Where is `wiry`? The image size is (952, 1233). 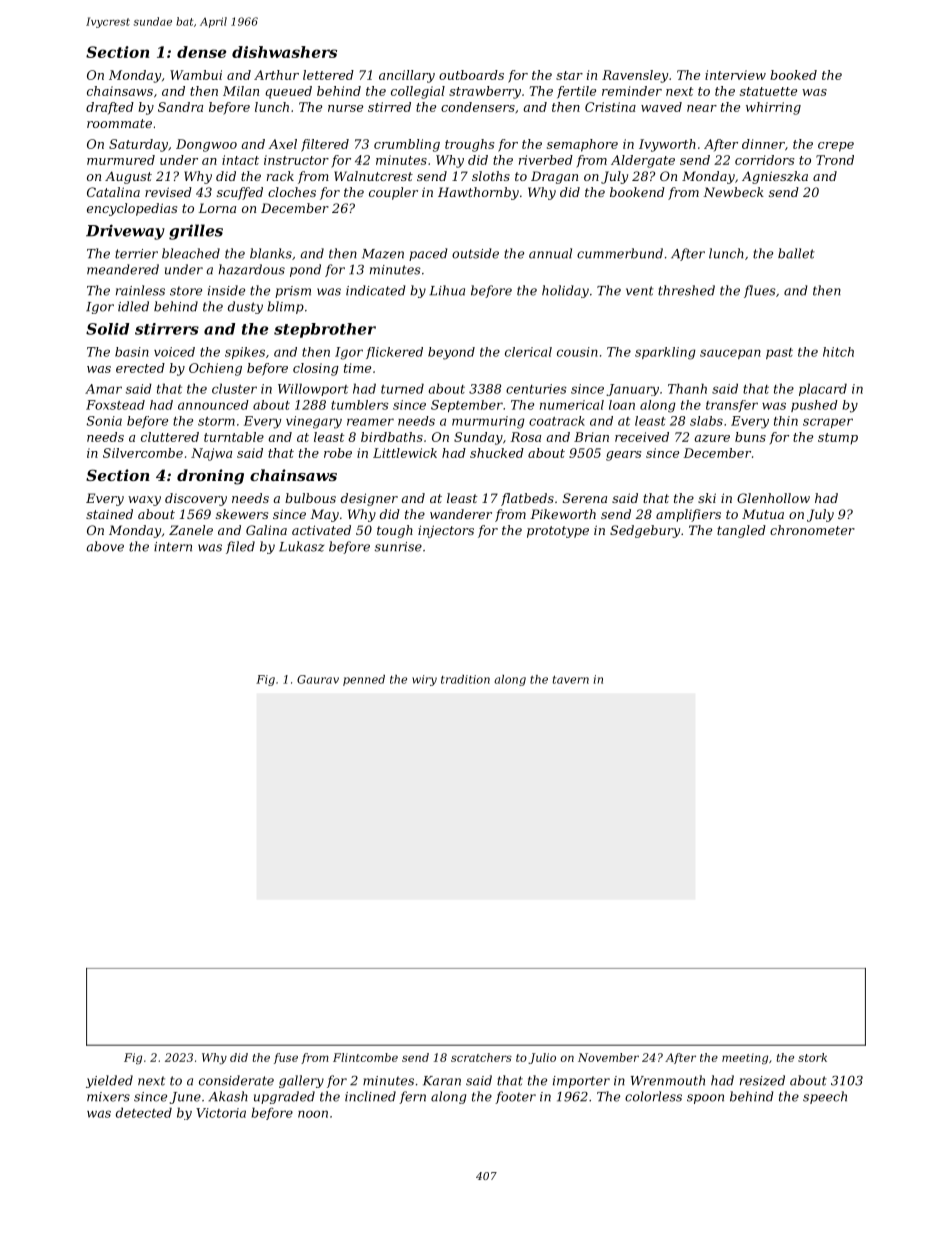
wiry is located at coordinates (424, 680).
